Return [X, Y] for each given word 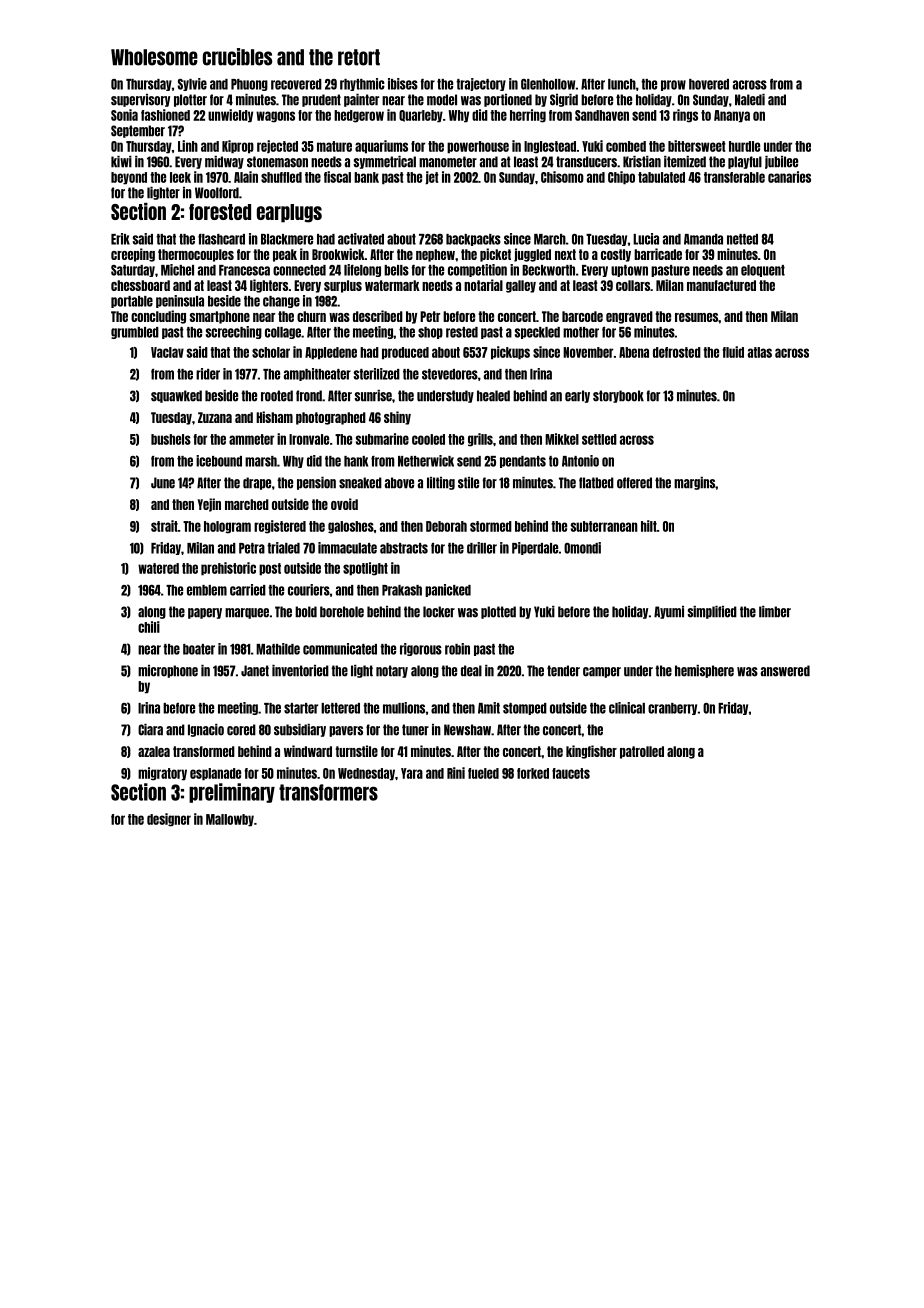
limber [775, 612]
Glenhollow [548, 84]
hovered [709, 84]
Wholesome [154, 57]
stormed [491, 526]
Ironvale [309, 439]
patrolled [642, 752]
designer [169, 820]
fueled [483, 773]
